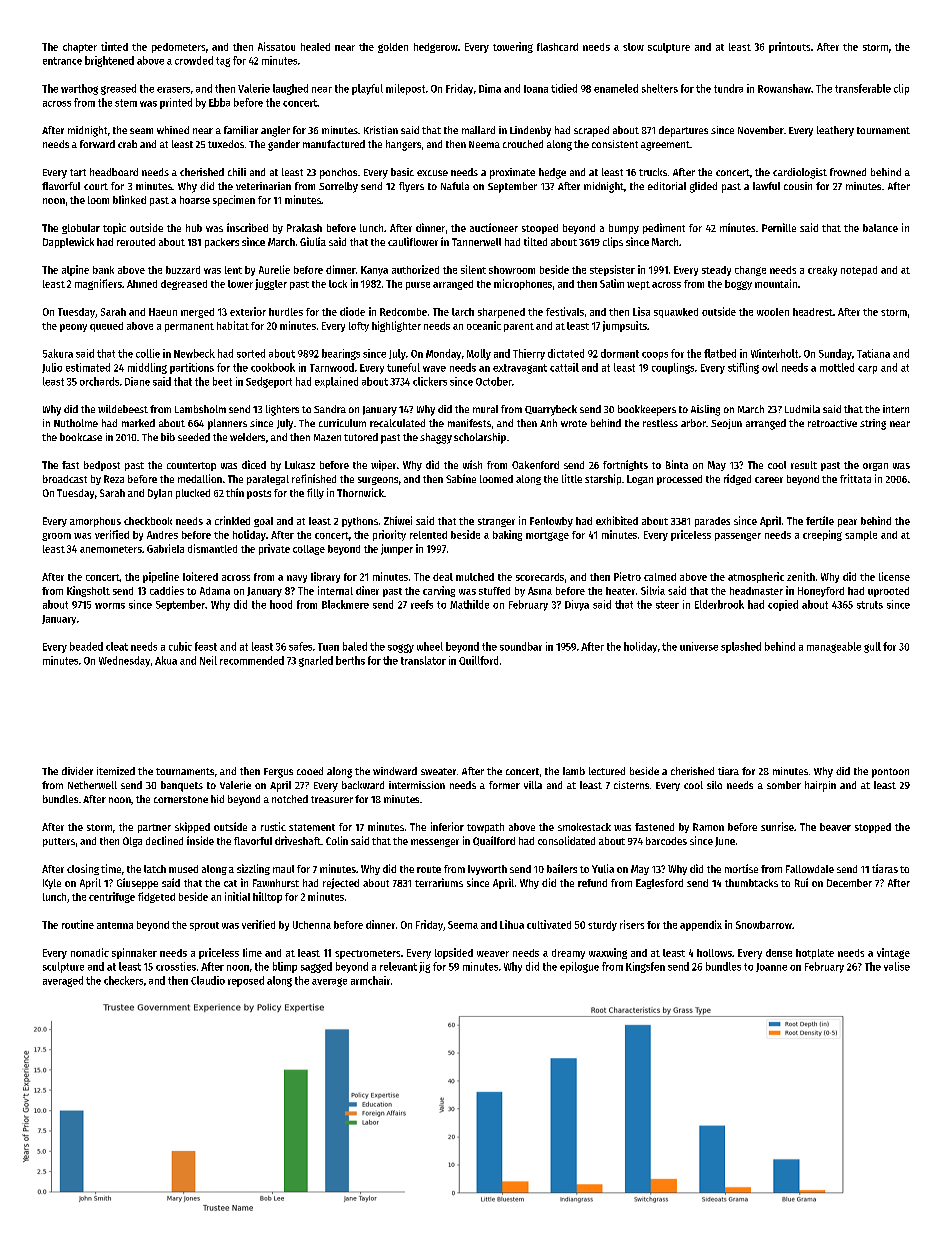 This screenshot has width=952, height=1233. What do you see at coordinates (112, 897) in the screenshot?
I see `centrifuge` at bounding box center [112, 897].
